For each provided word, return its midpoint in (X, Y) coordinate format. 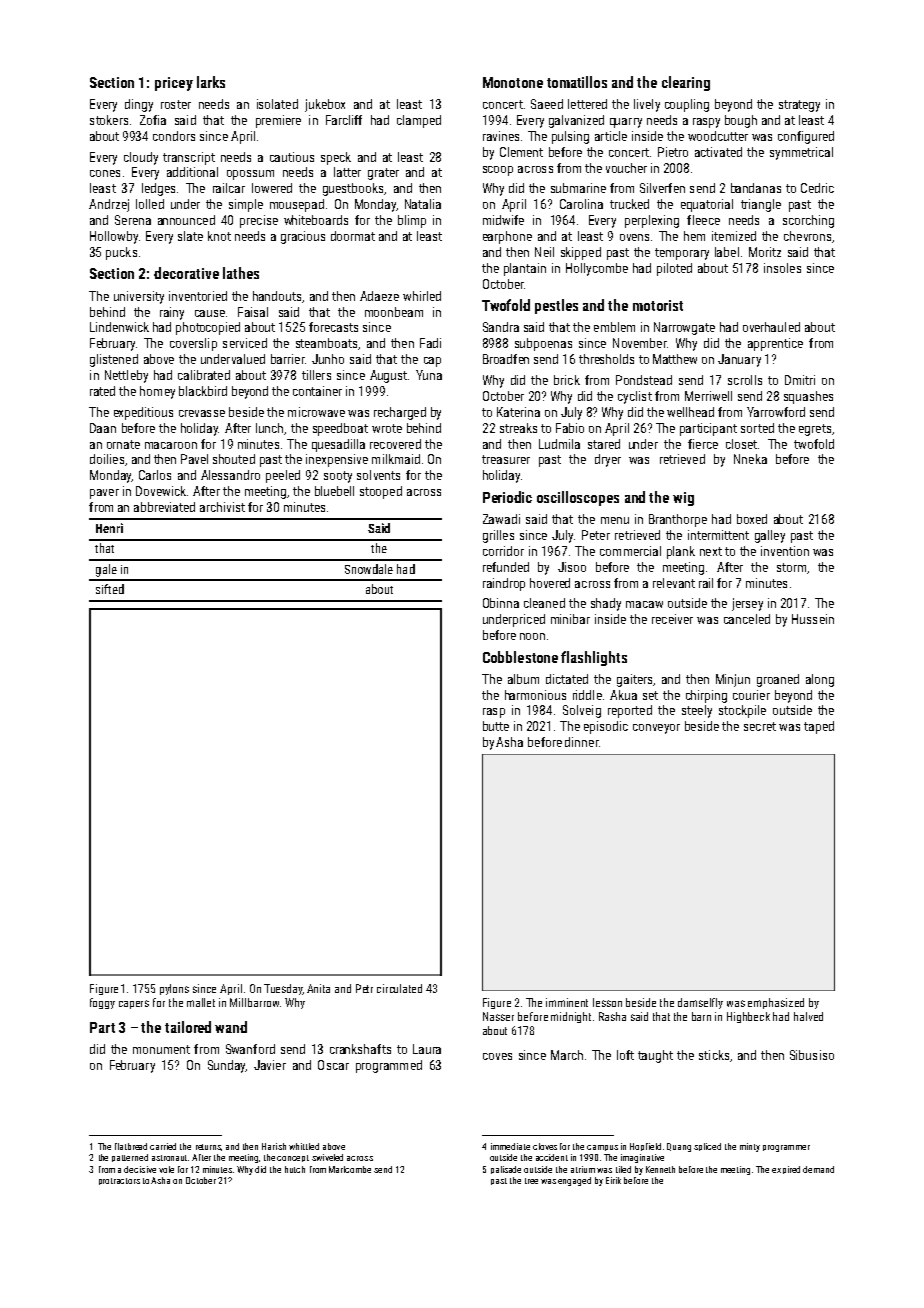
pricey (174, 84)
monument (161, 1049)
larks (211, 82)
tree (531, 1181)
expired (786, 1170)
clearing (686, 83)
